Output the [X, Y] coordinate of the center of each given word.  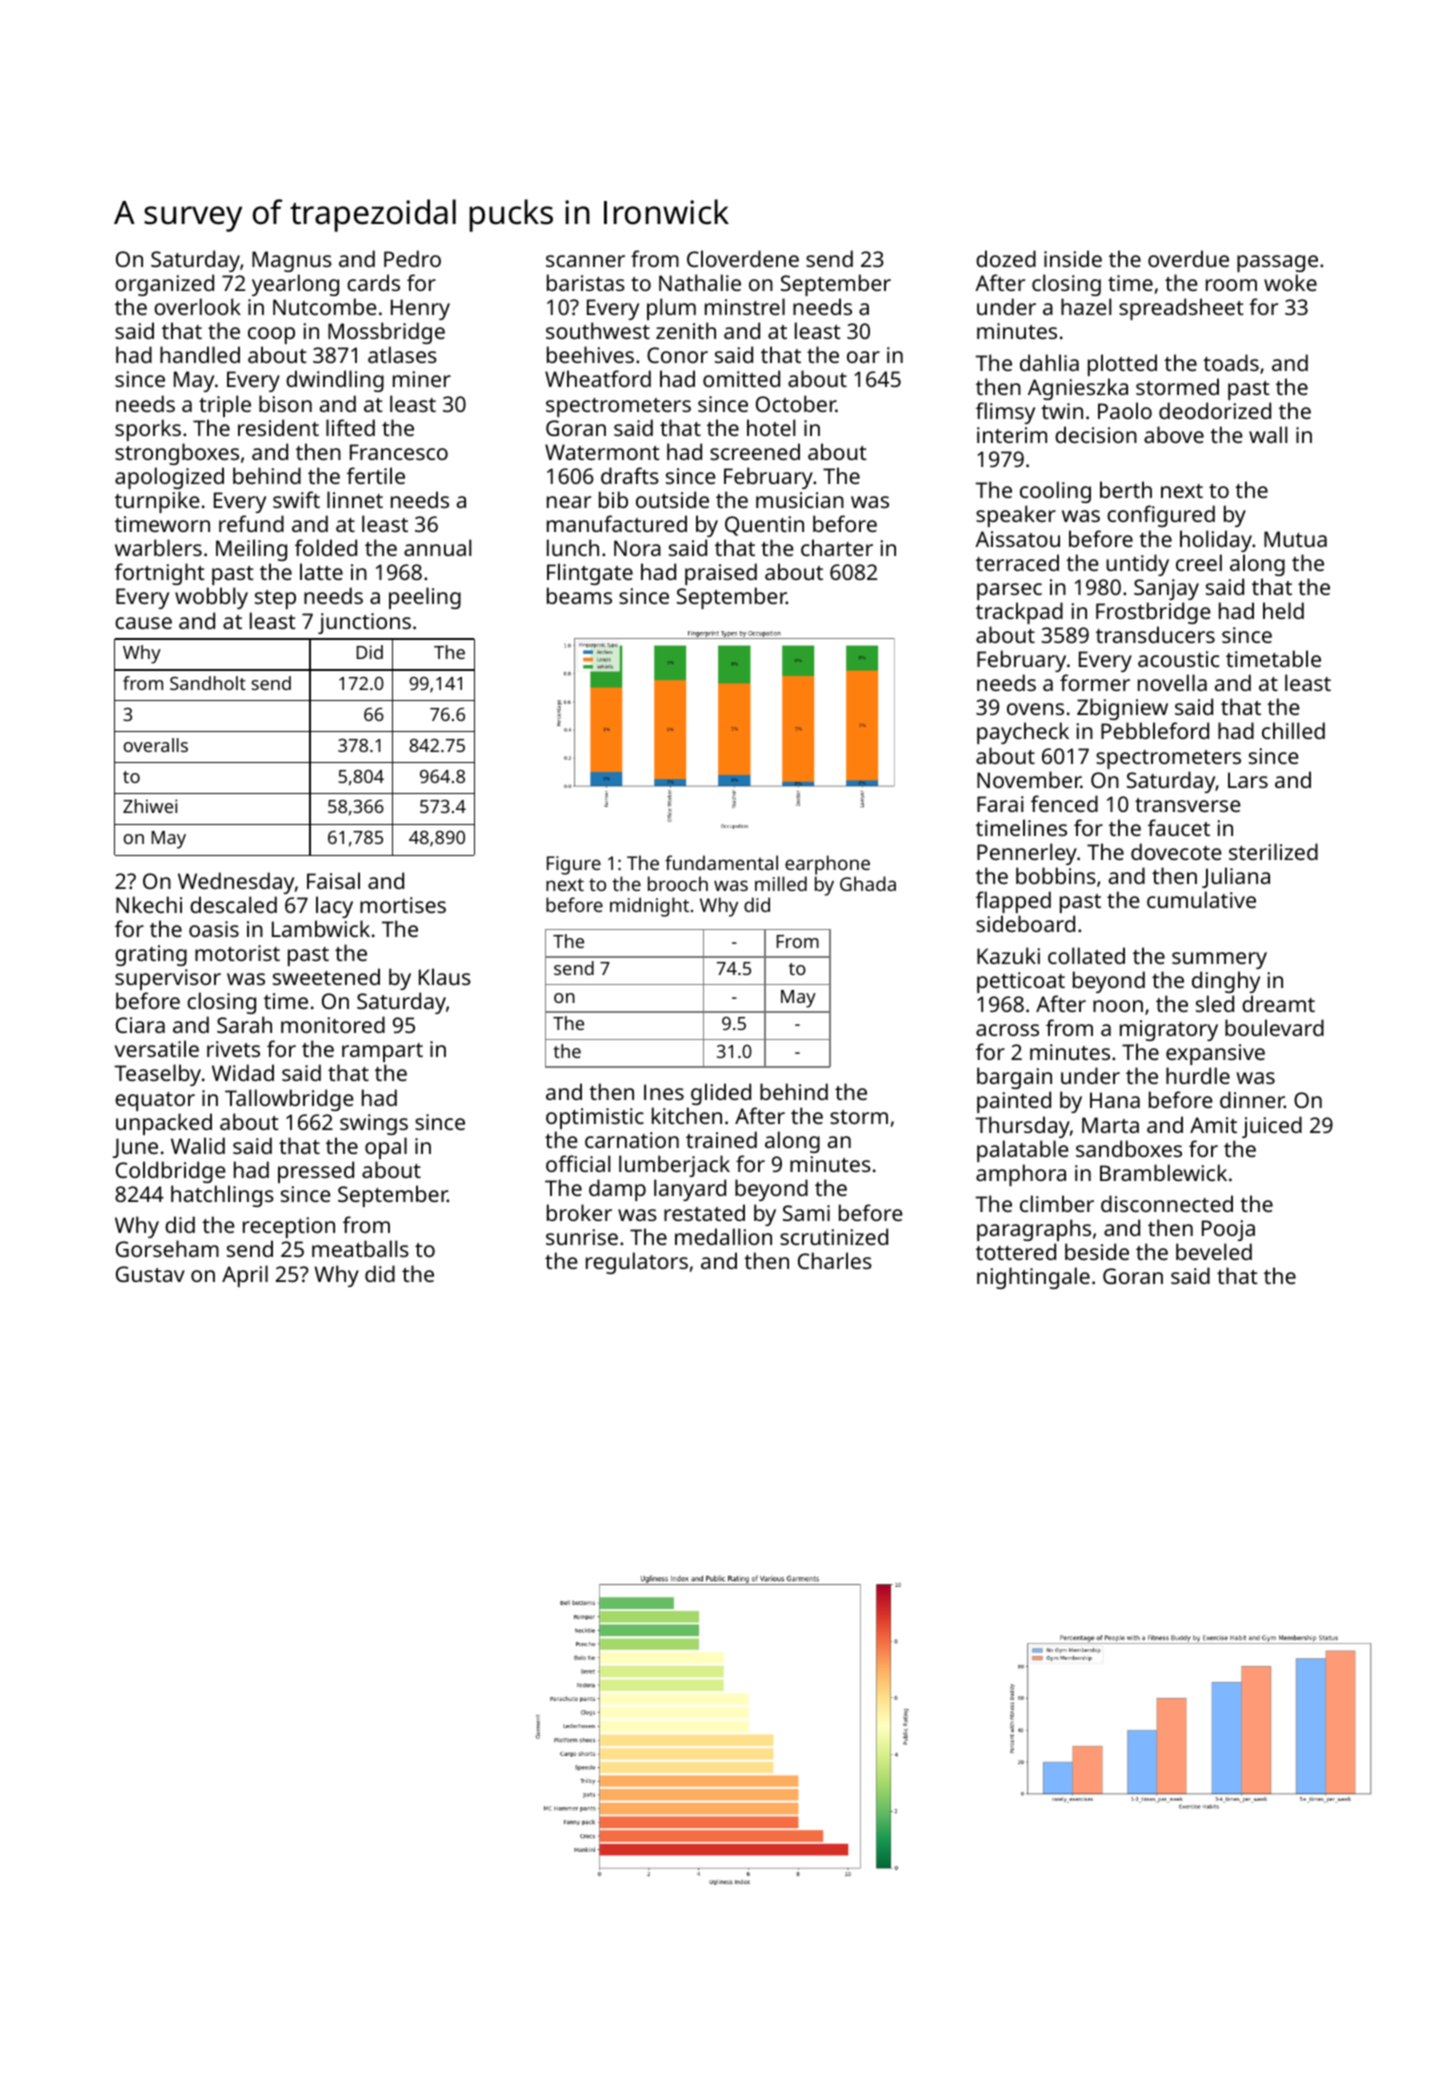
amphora [1021, 1175]
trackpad [1019, 613]
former [1095, 682]
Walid [198, 1145]
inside [1073, 258]
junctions [364, 623]
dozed [1006, 258]
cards [373, 282]
